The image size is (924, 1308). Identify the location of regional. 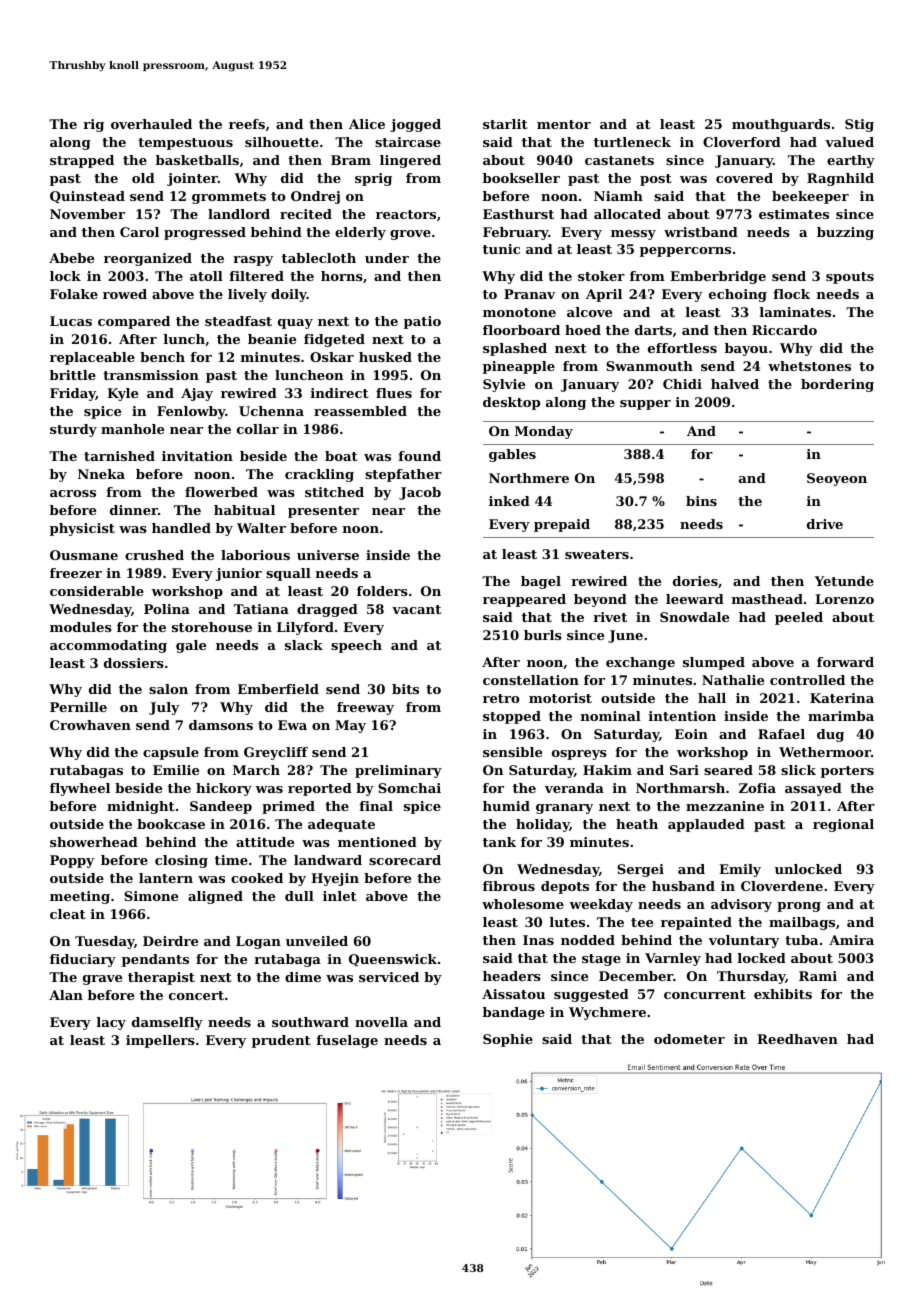
(843, 825).
